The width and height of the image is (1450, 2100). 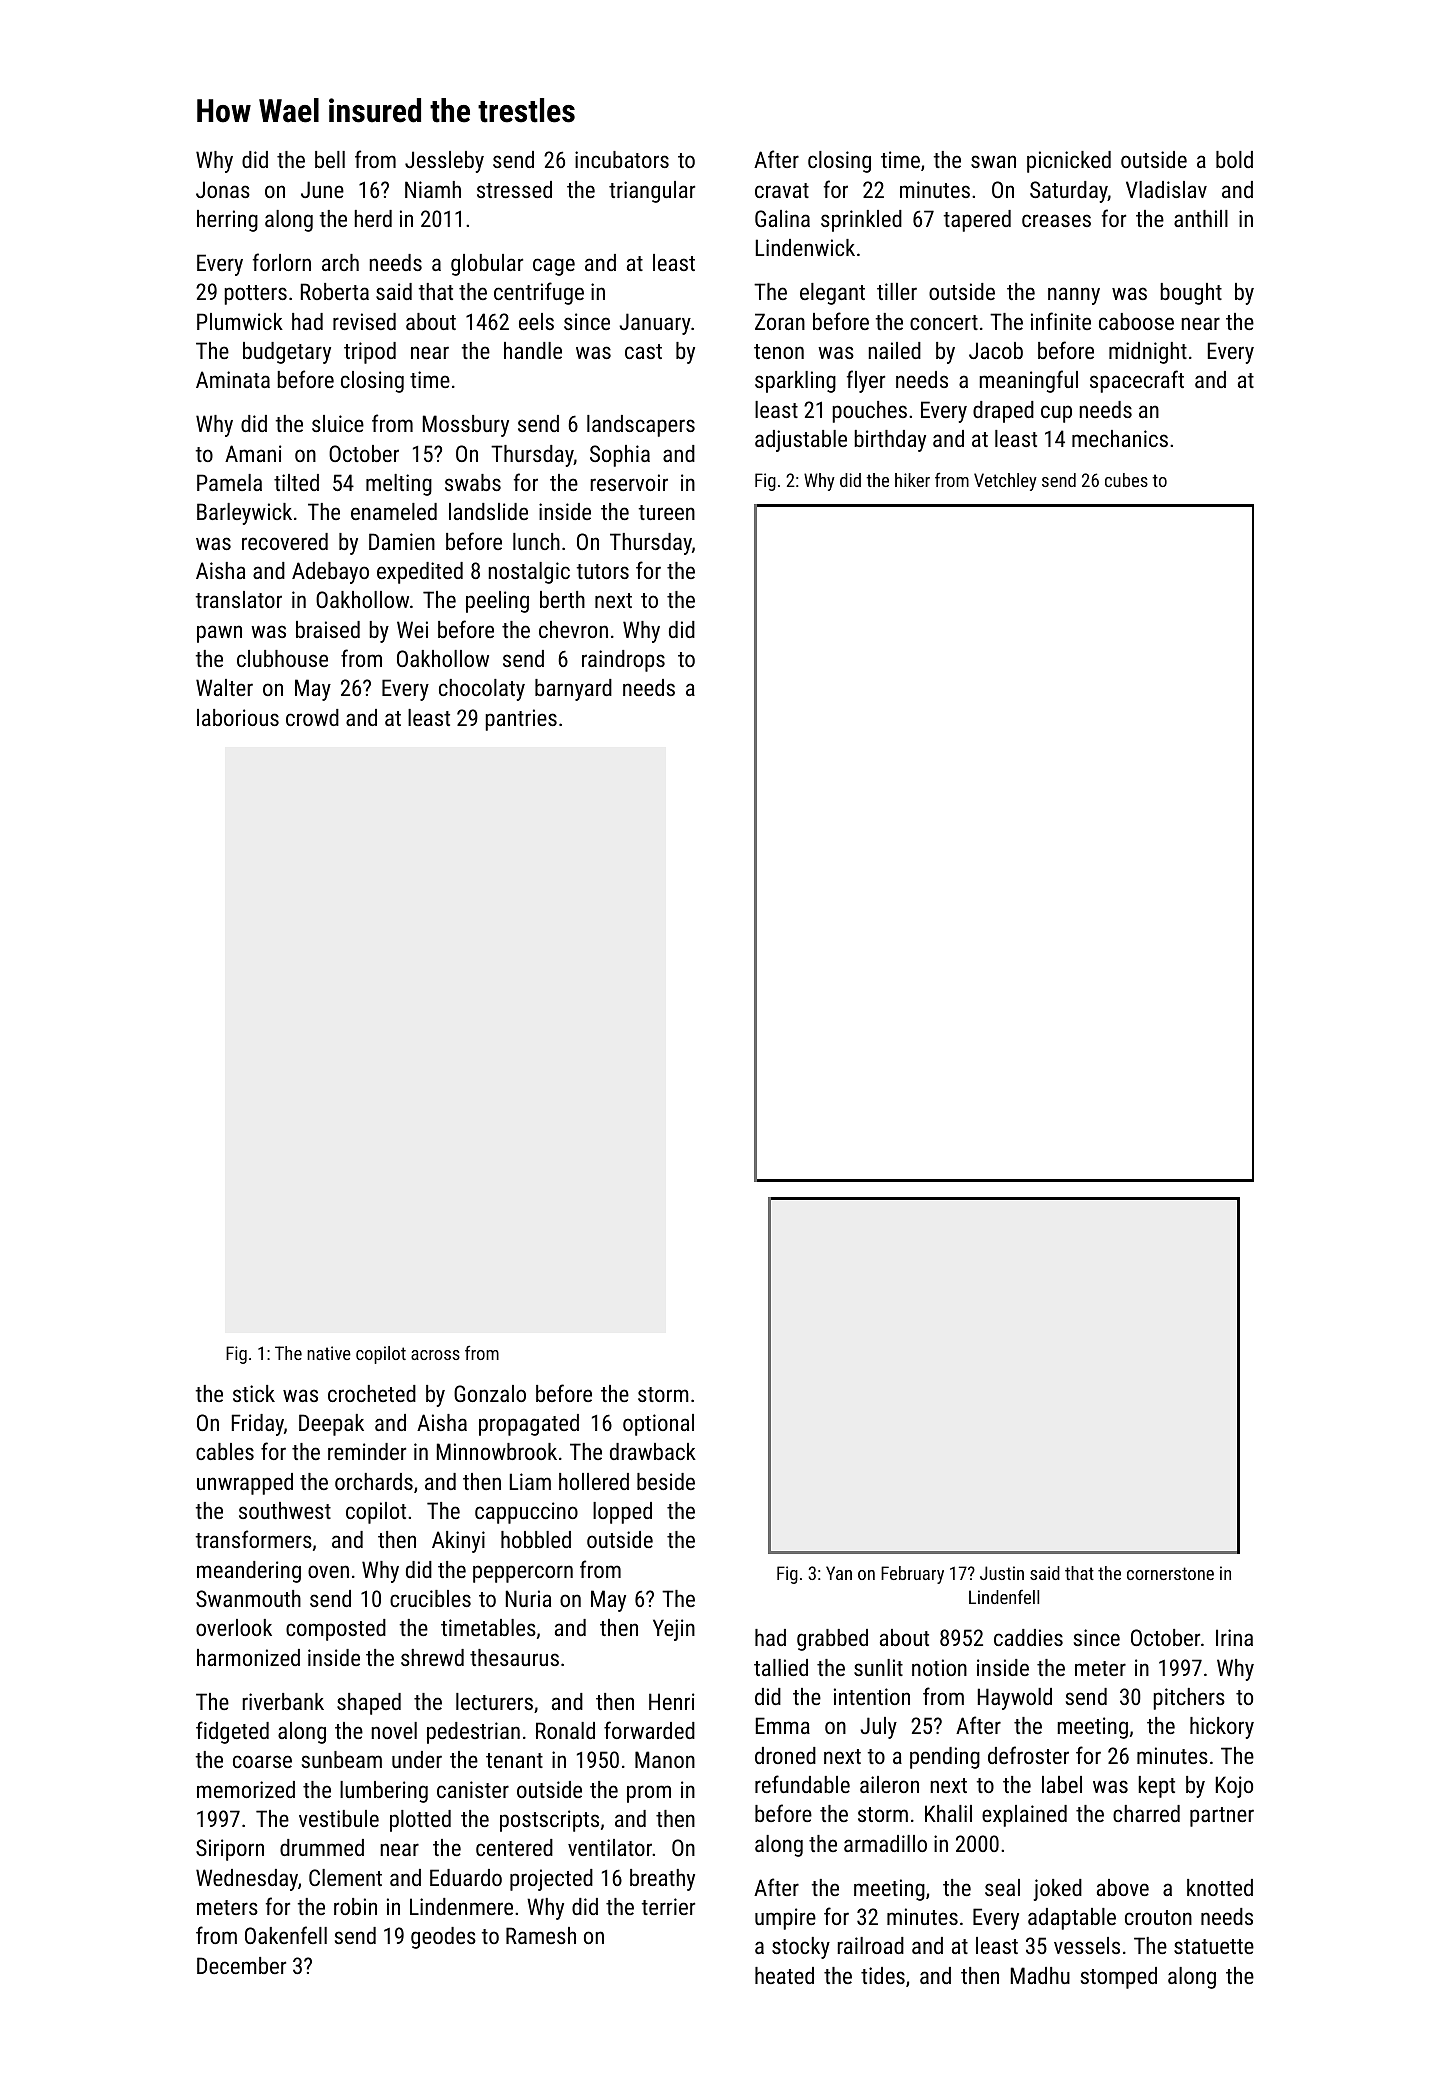 I want to click on terrier, so click(x=668, y=1906).
